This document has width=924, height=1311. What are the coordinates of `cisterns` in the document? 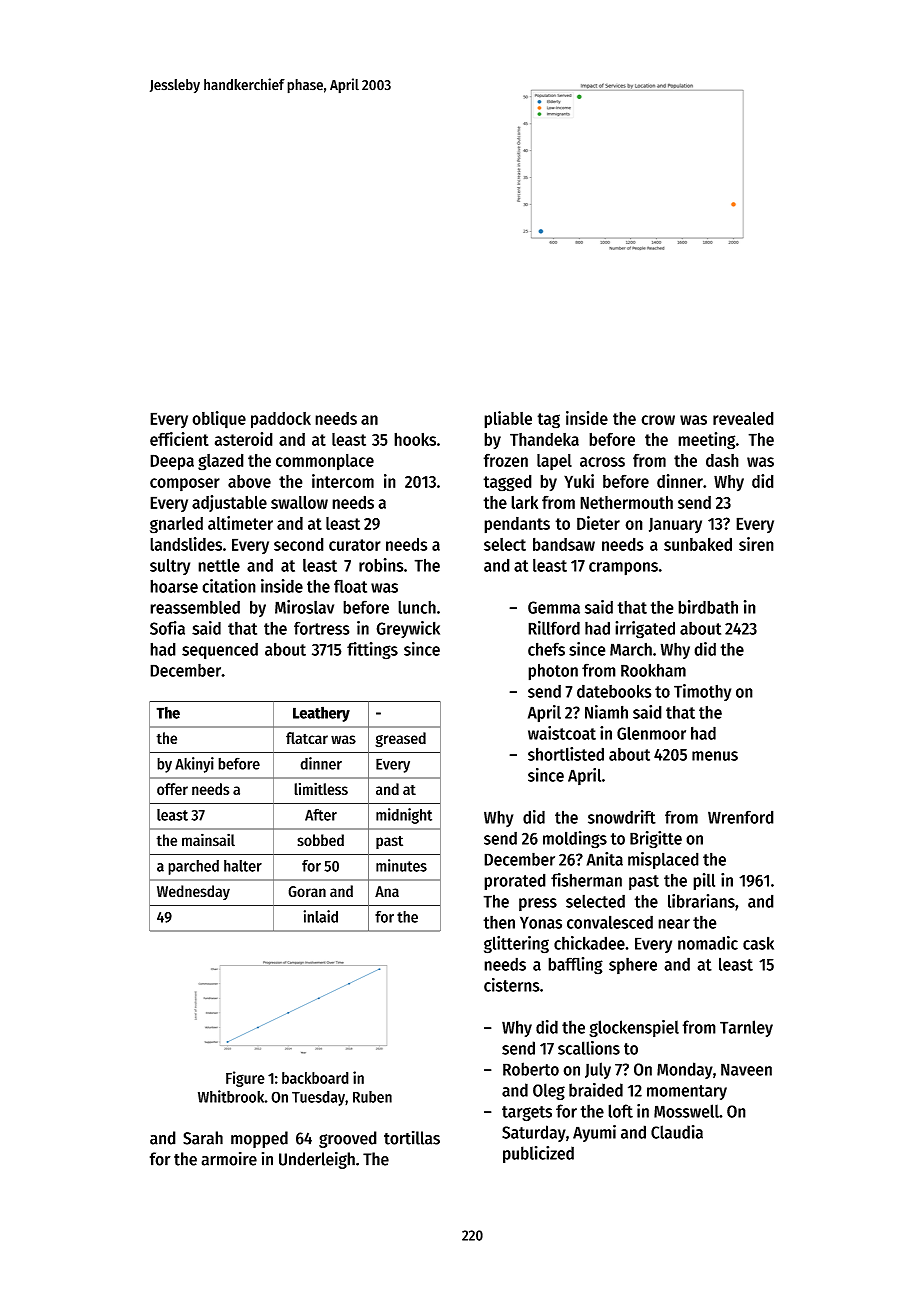 It's located at (512, 985).
